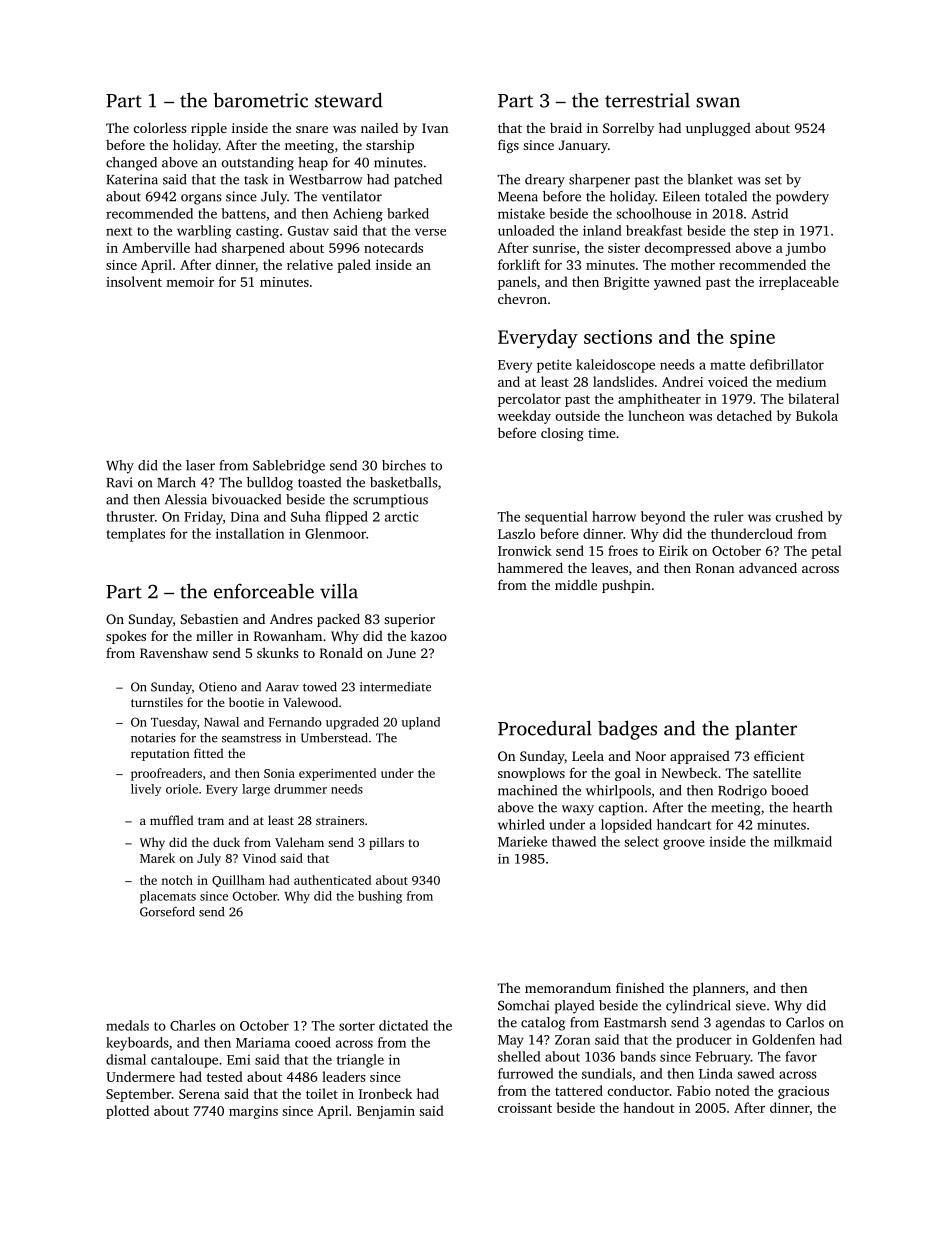 The width and height of the screenshot is (952, 1233). Describe the element at coordinates (677, 283) in the screenshot. I see `yawned` at that location.
